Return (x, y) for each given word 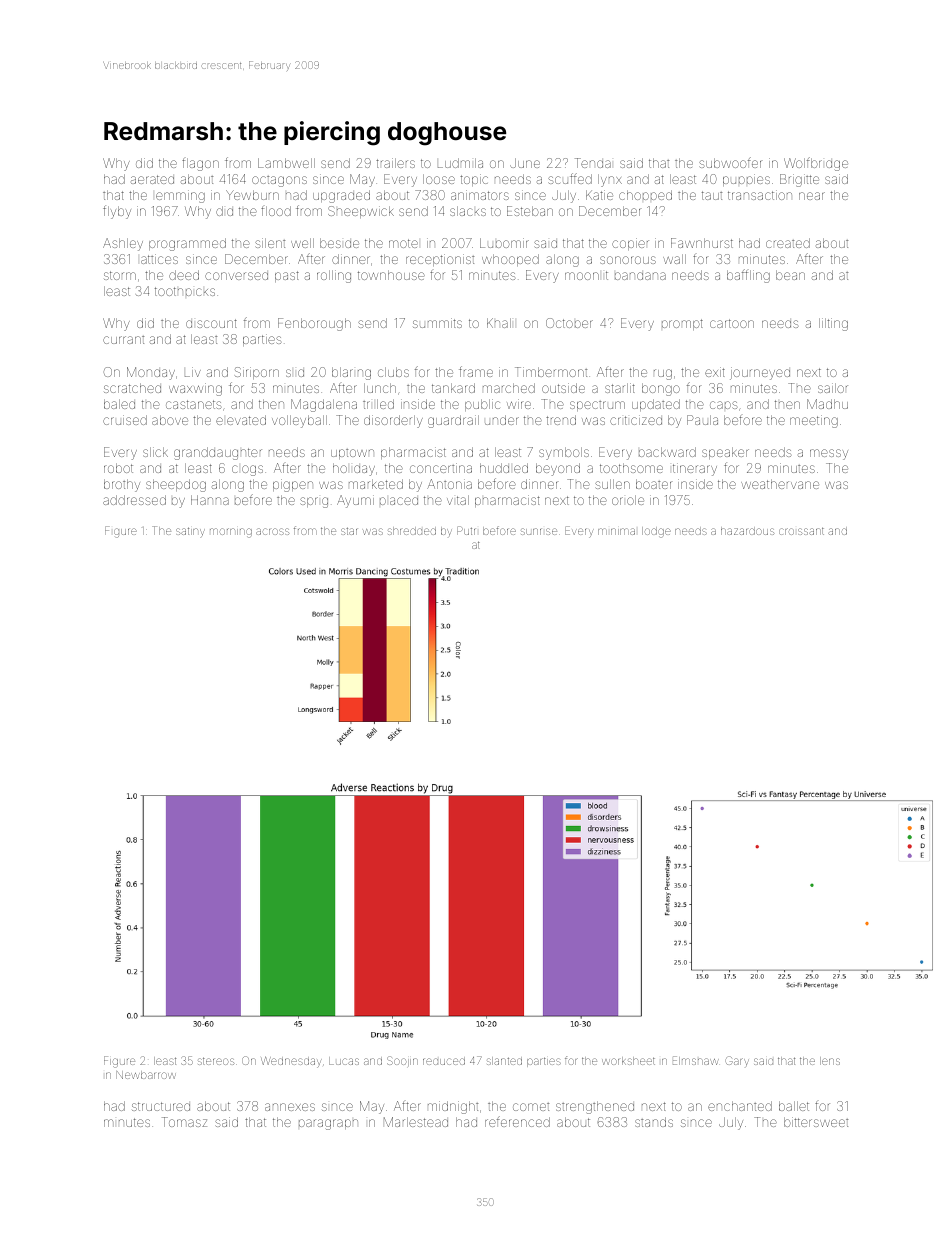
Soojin (402, 1061)
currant (123, 340)
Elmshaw (696, 1060)
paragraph (328, 1124)
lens (830, 1061)
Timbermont (551, 372)
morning (231, 533)
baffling (748, 276)
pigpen (293, 485)
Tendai (593, 163)
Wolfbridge (816, 164)
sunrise (539, 531)
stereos (216, 1061)
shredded (412, 531)
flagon (200, 164)
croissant (801, 531)
